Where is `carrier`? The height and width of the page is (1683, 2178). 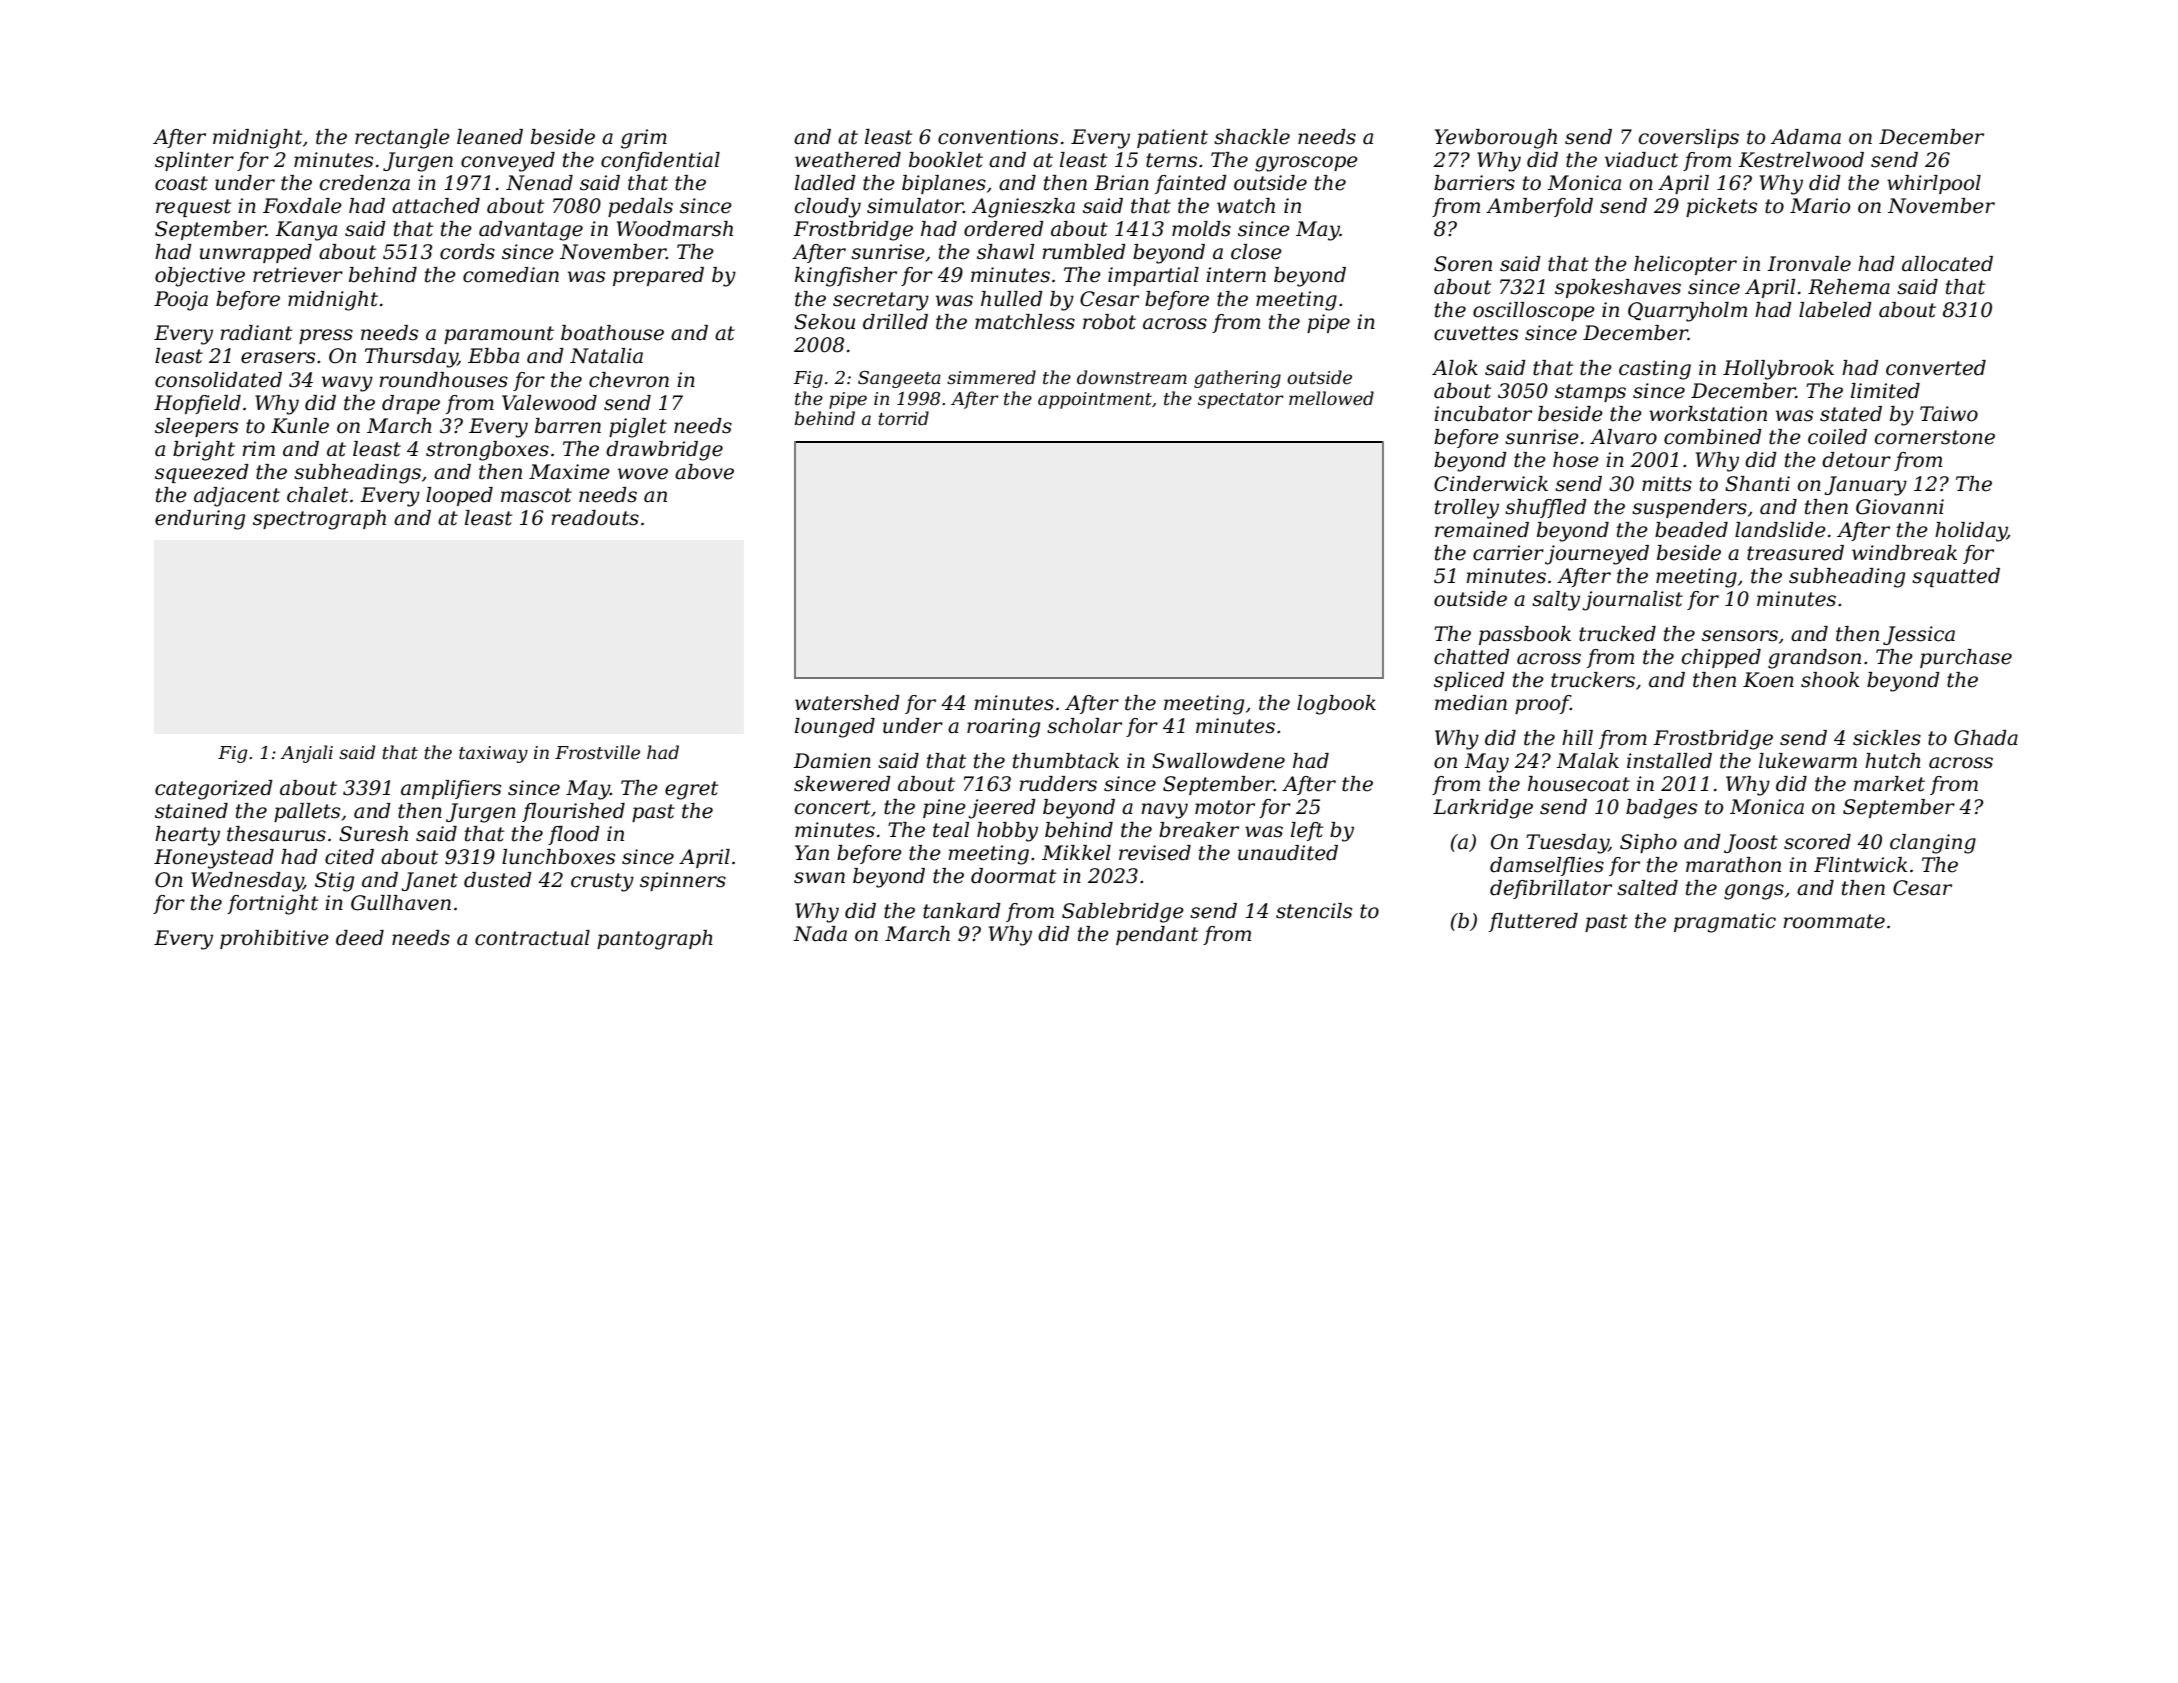 carrier is located at coordinates (1508, 553).
